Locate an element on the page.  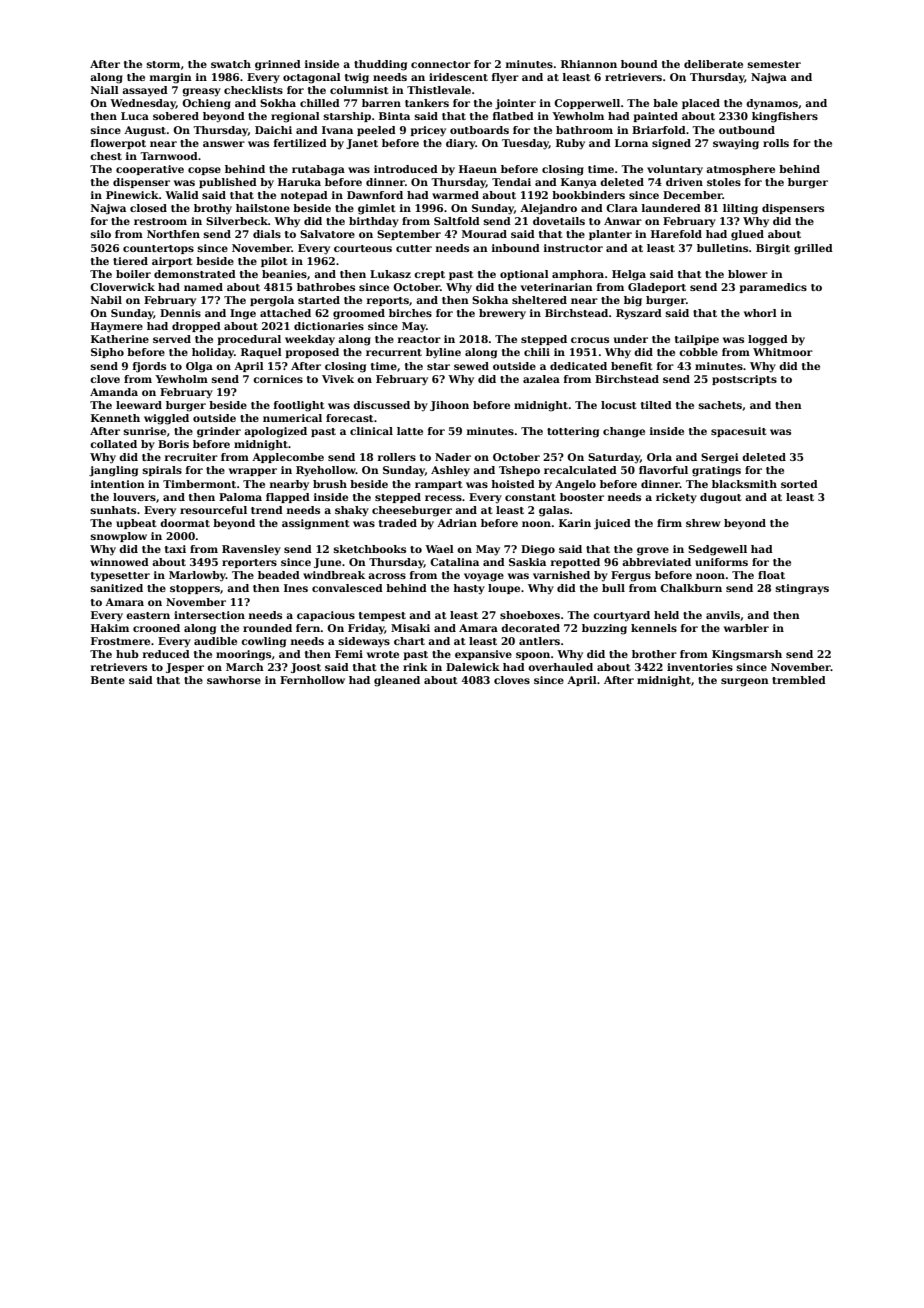
Kanya is located at coordinates (579, 183).
